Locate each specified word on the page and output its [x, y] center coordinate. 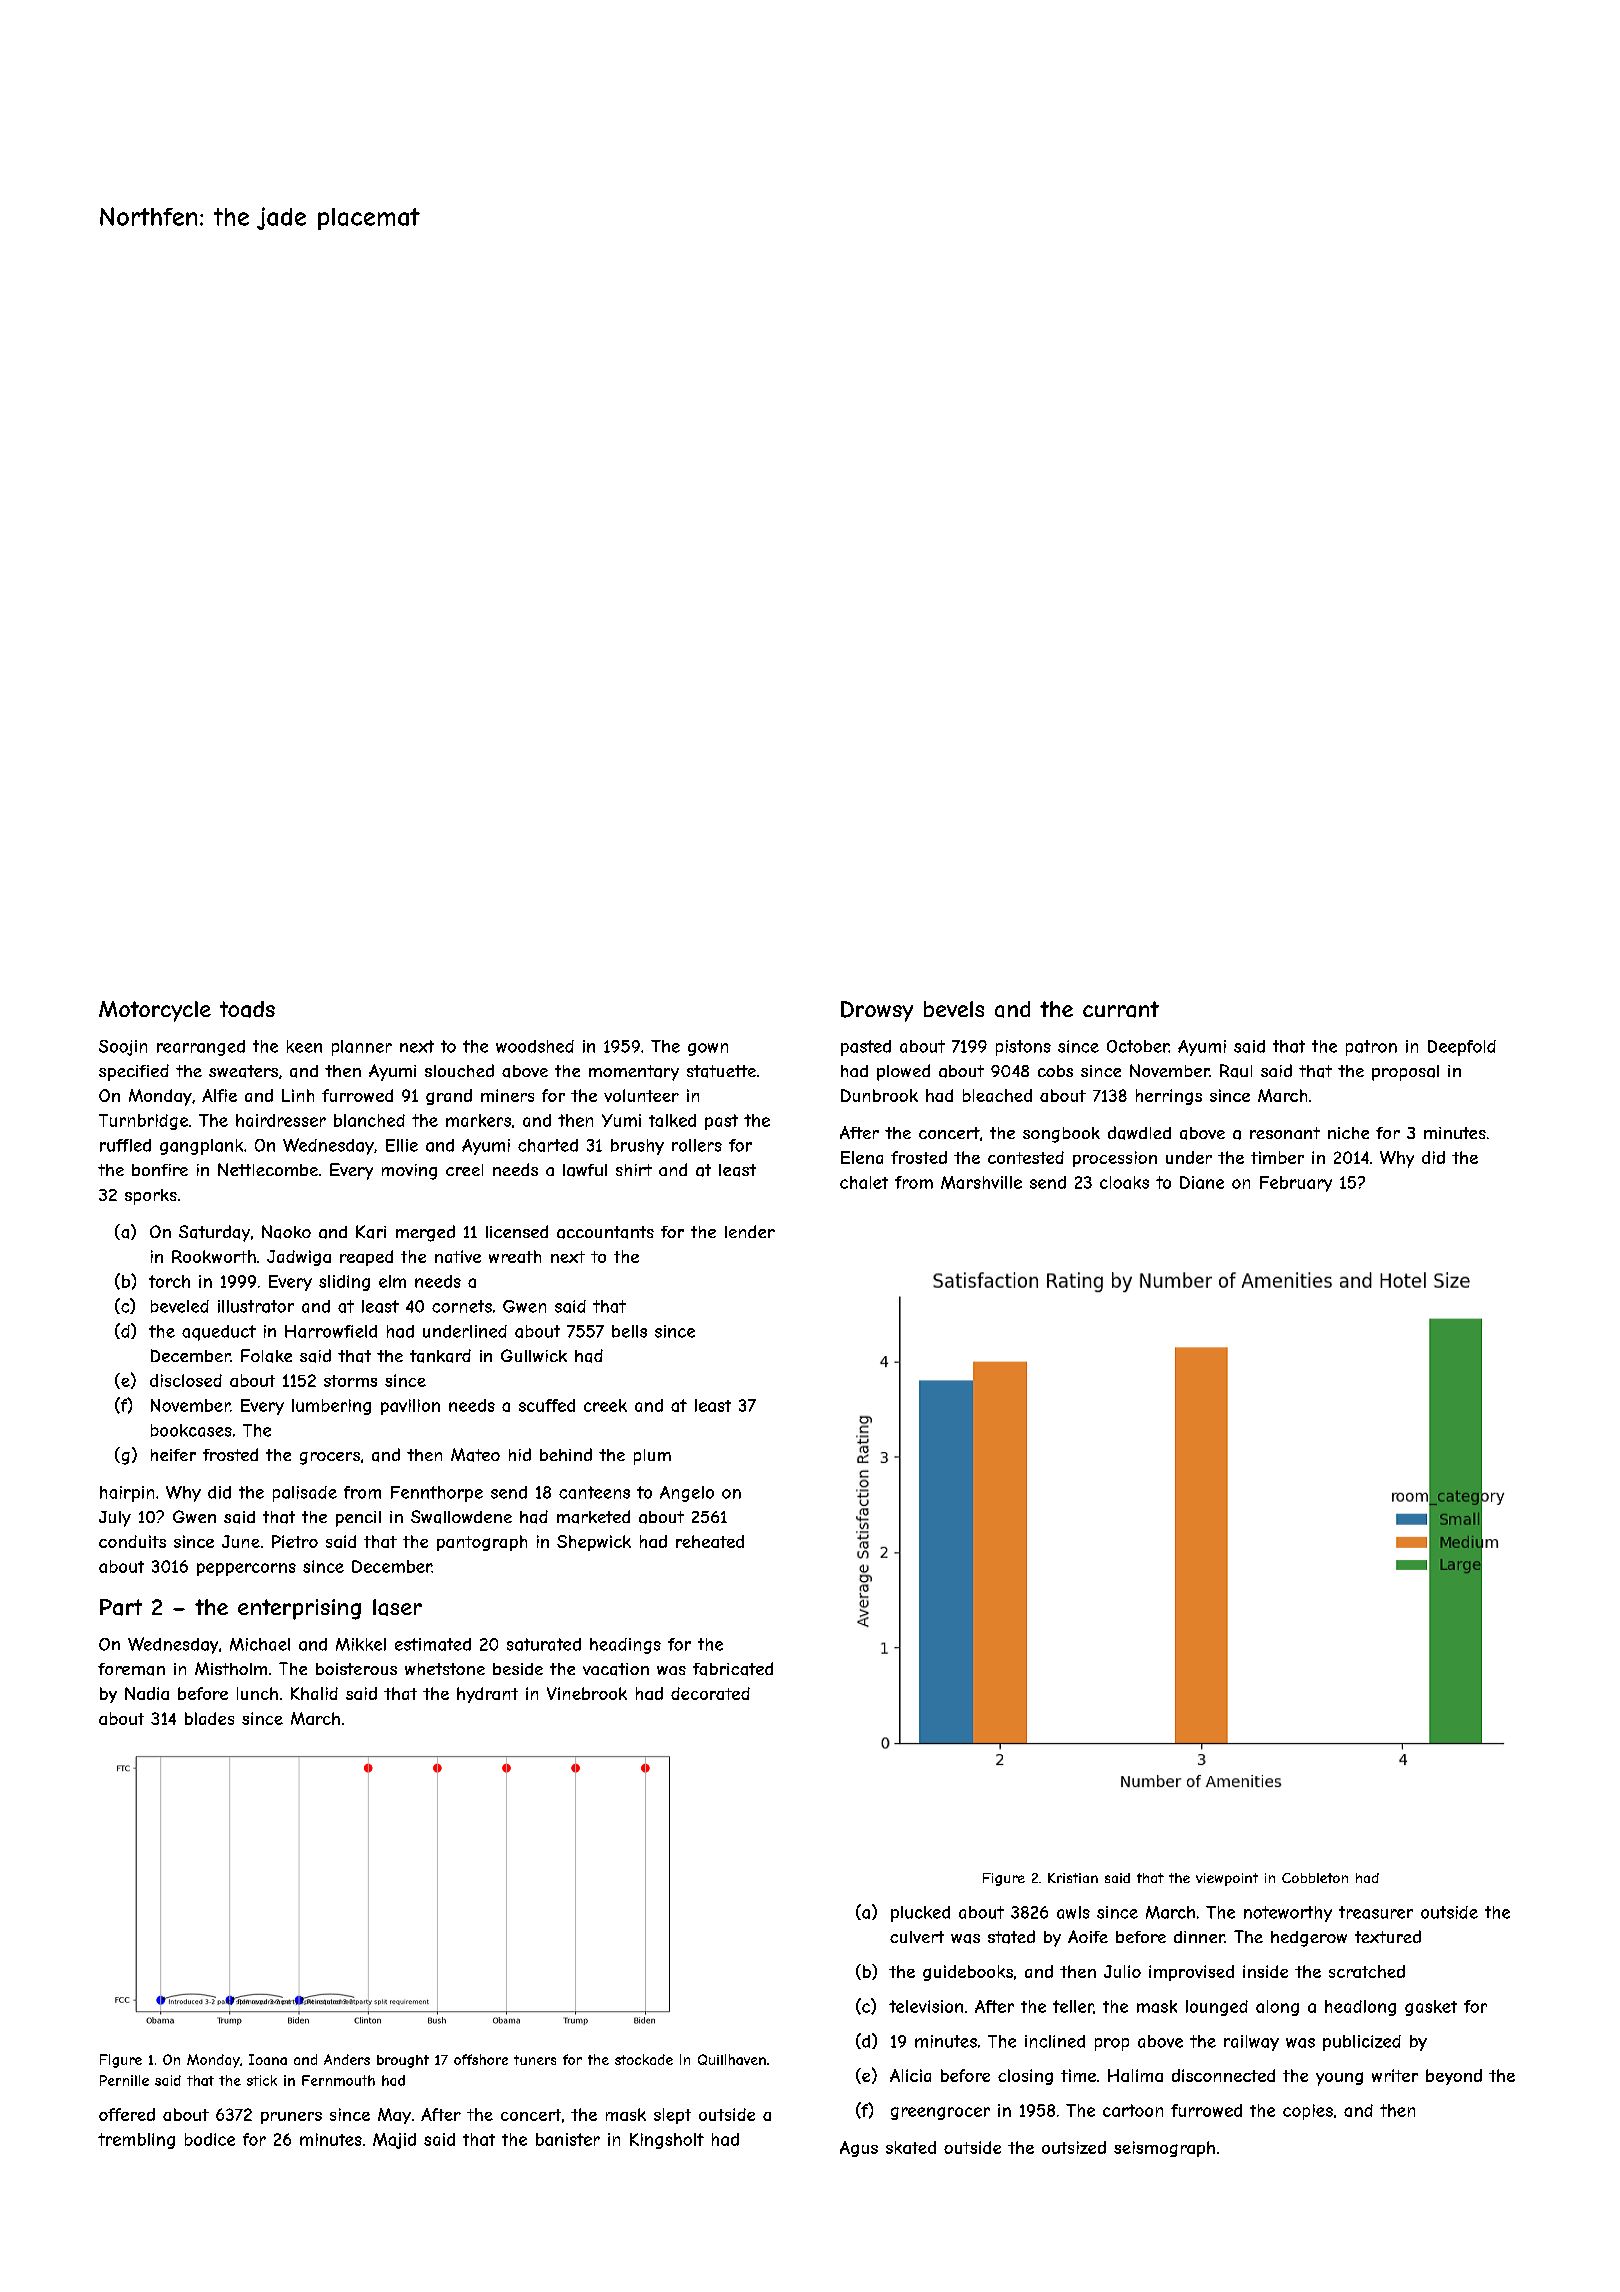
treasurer [1376, 1912]
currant [1121, 1009]
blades [209, 1718]
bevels [954, 1009]
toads [247, 1009]
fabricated [733, 1669]
